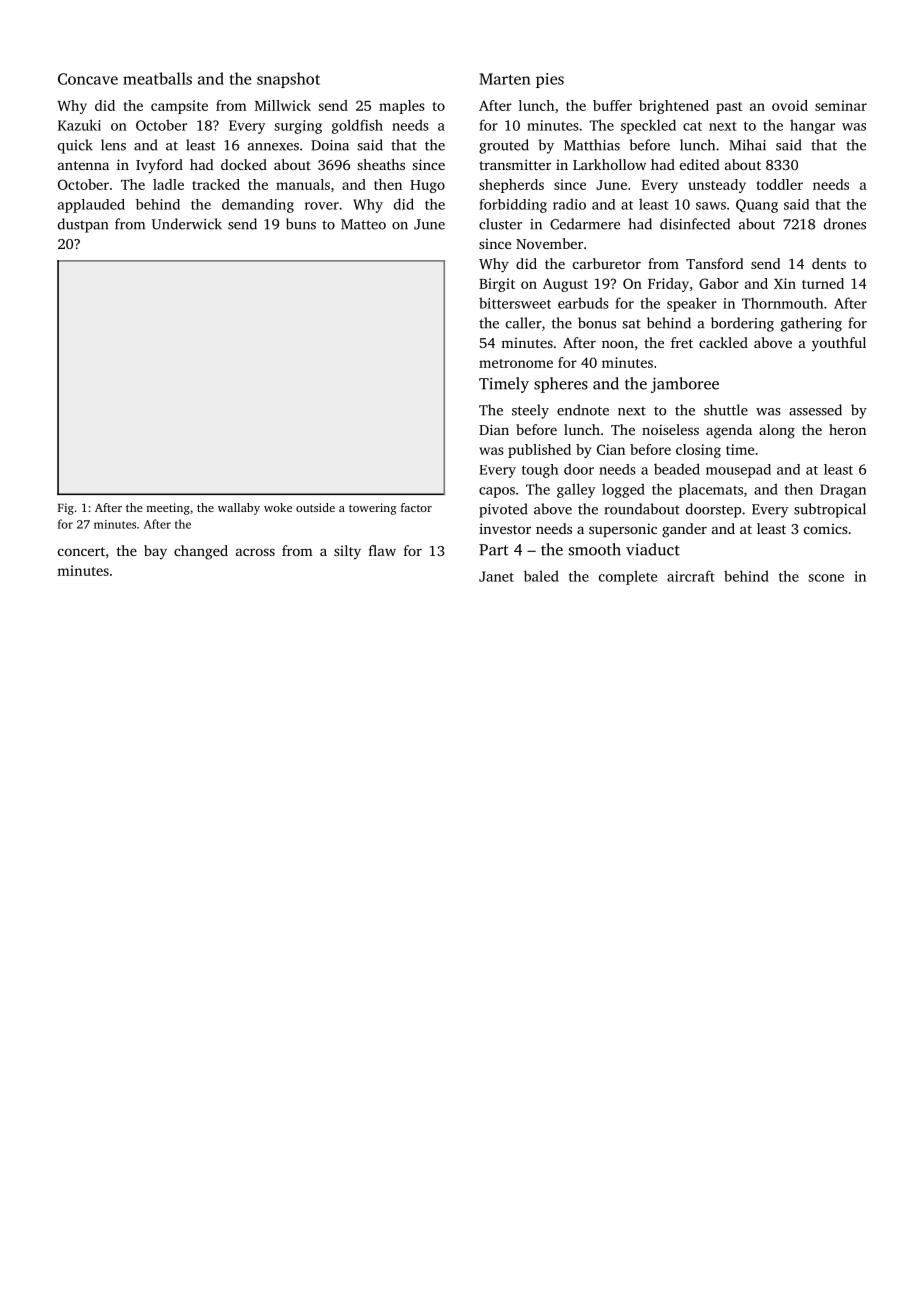 This screenshot has height=1308, width=924. What do you see at coordinates (504, 79) in the screenshot?
I see `Marten` at bounding box center [504, 79].
